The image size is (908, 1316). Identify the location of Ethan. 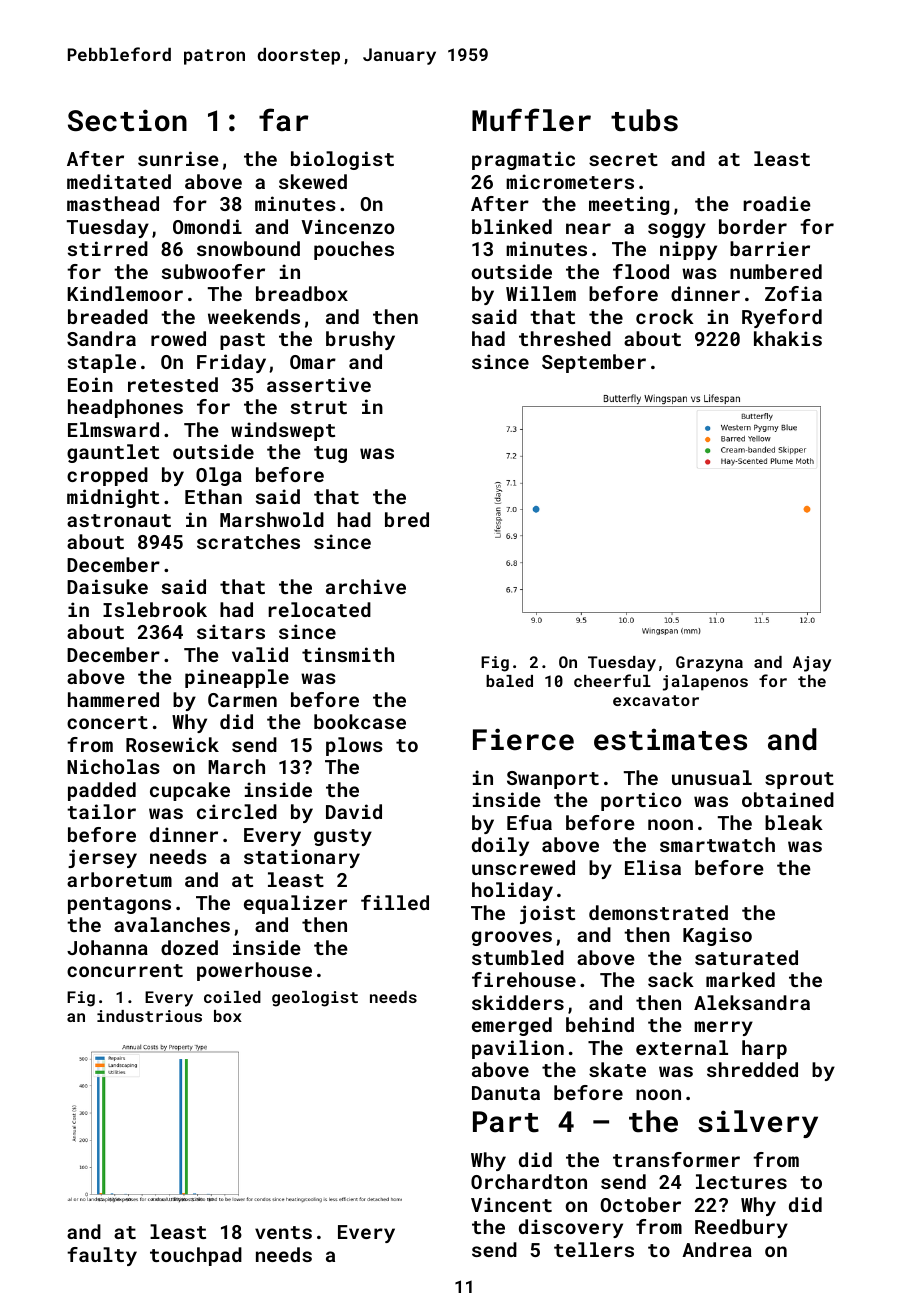
(213, 496).
